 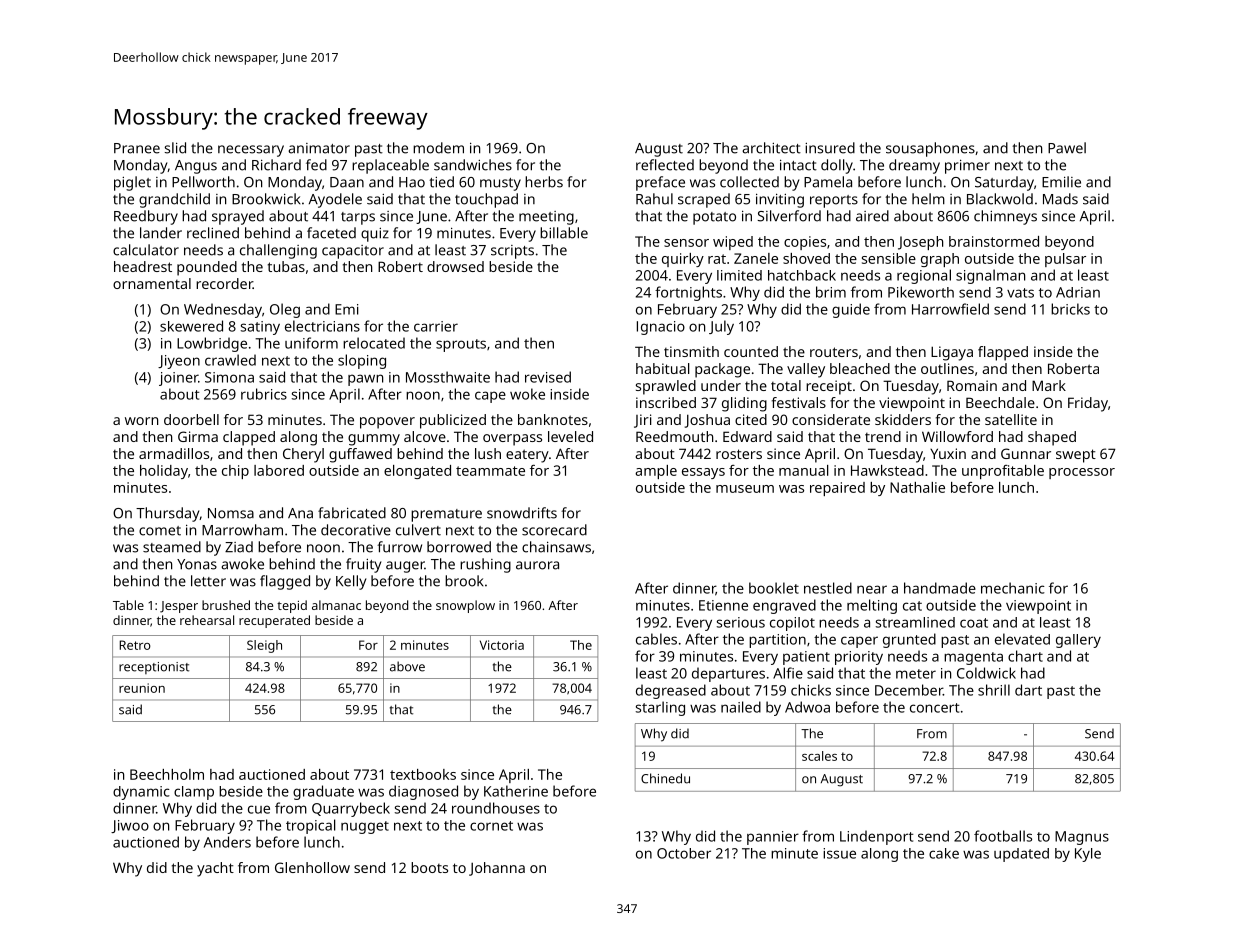 What do you see at coordinates (859, 658) in the page?
I see `priority` at bounding box center [859, 658].
